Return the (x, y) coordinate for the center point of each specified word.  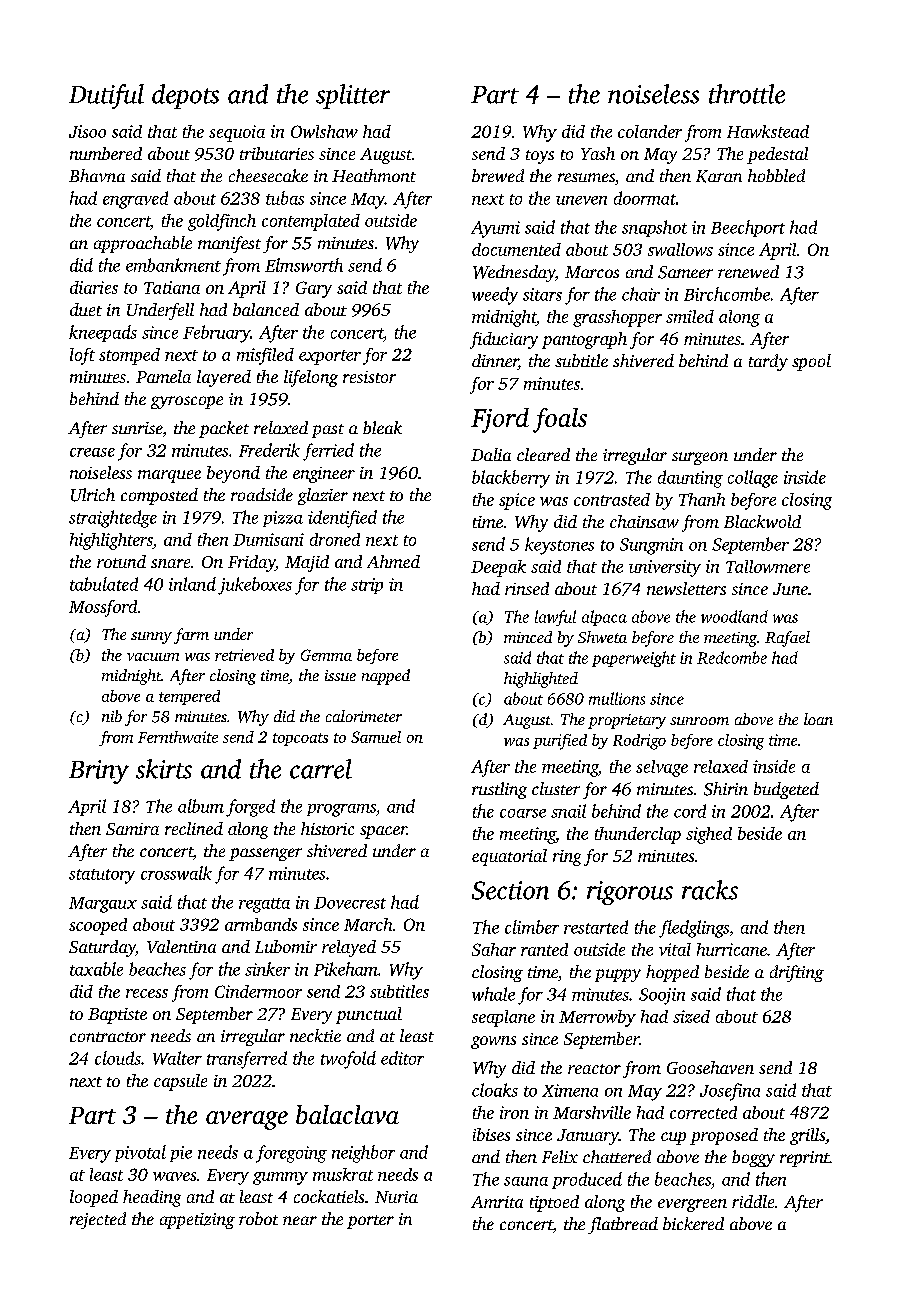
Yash (598, 153)
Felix (560, 1156)
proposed (724, 1136)
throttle (747, 94)
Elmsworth (304, 265)
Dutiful (106, 96)
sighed (709, 835)
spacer (383, 832)
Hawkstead (768, 131)
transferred (247, 1060)
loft (82, 356)
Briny (99, 772)
